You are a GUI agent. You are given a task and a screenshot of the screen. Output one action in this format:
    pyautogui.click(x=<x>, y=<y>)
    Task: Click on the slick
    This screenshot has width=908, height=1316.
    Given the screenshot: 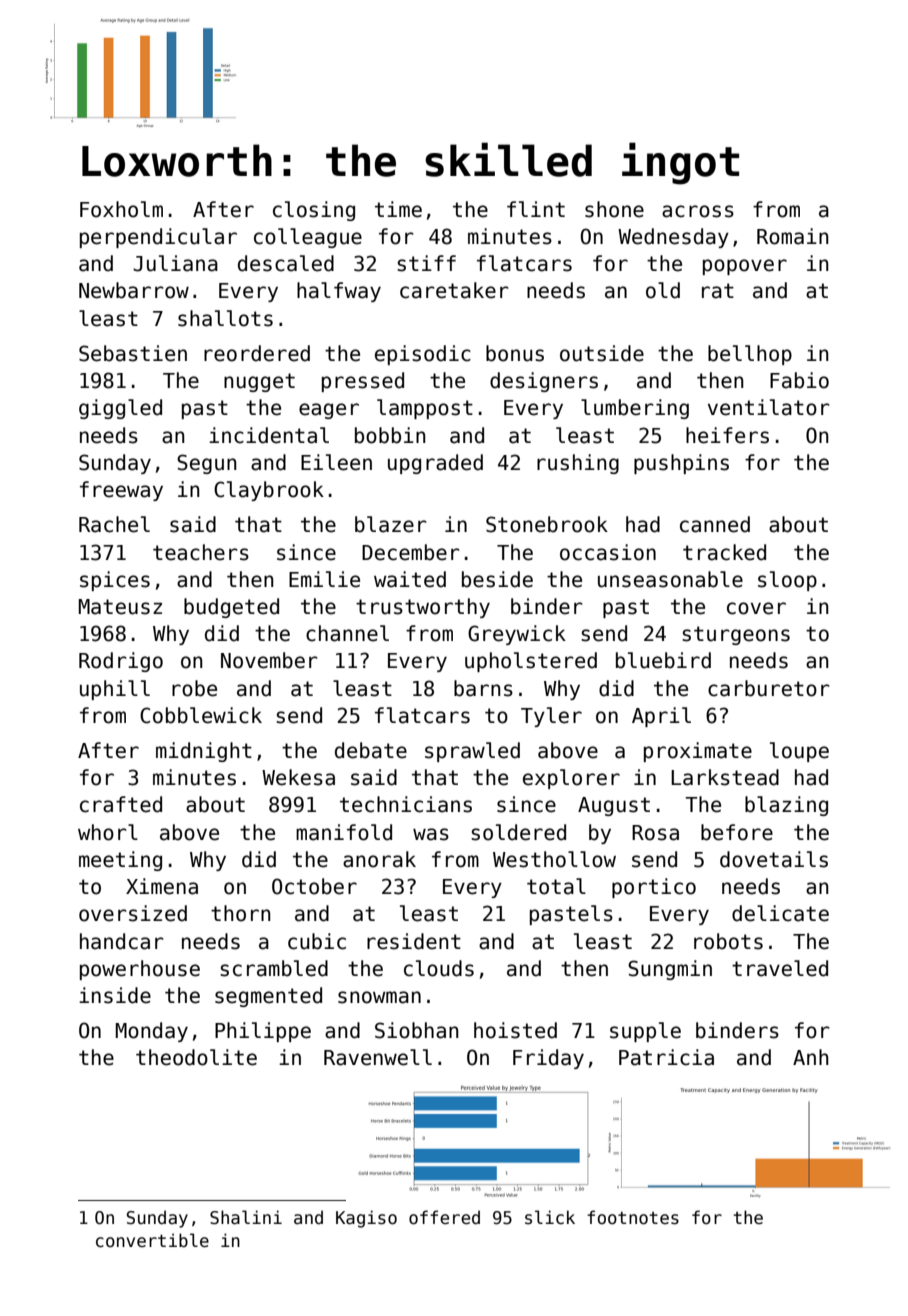 What is the action you would take?
    pyautogui.click(x=550, y=1217)
